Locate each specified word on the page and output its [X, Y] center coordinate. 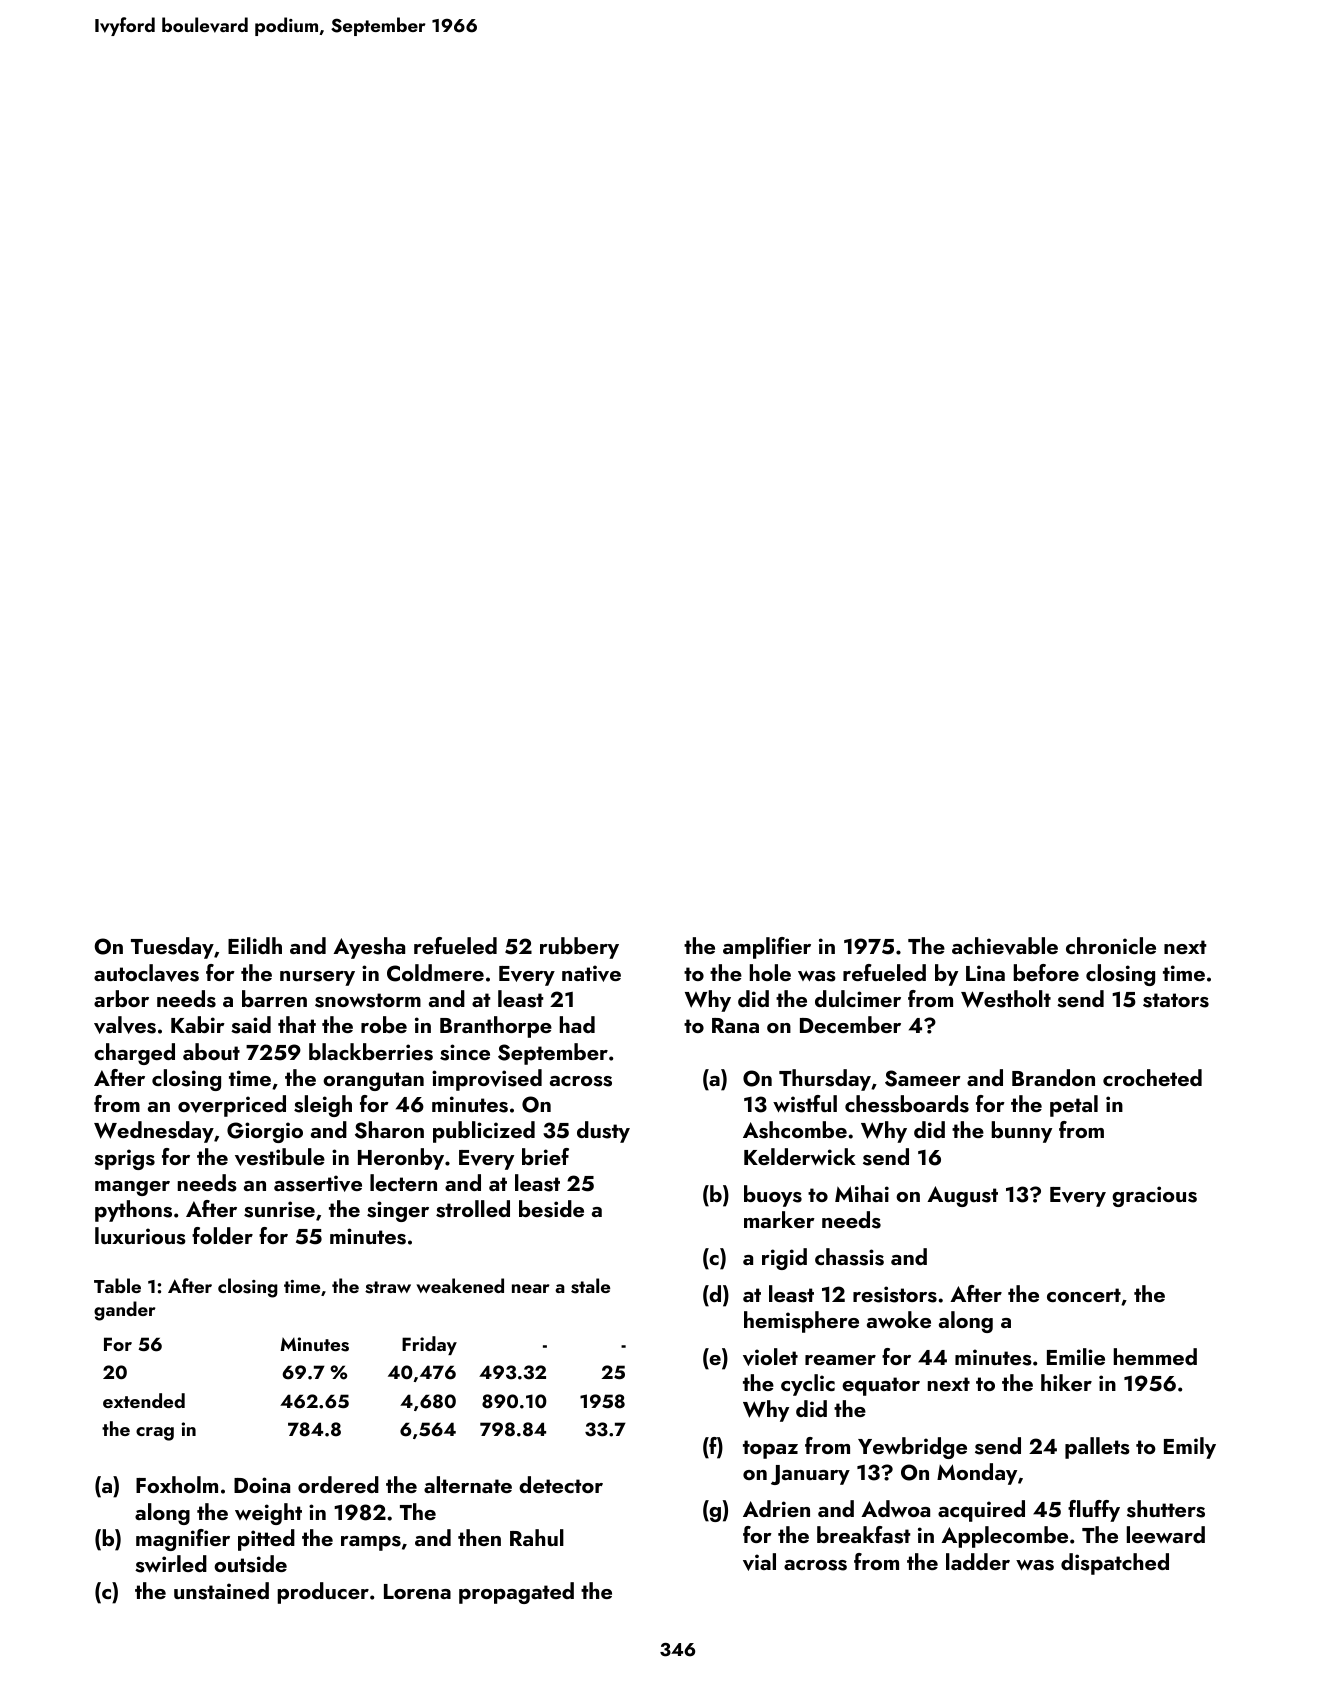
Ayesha [369, 948]
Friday [429, 1345]
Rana [735, 1025]
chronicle [1111, 945]
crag [155, 1434]
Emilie [1076, 1356]
